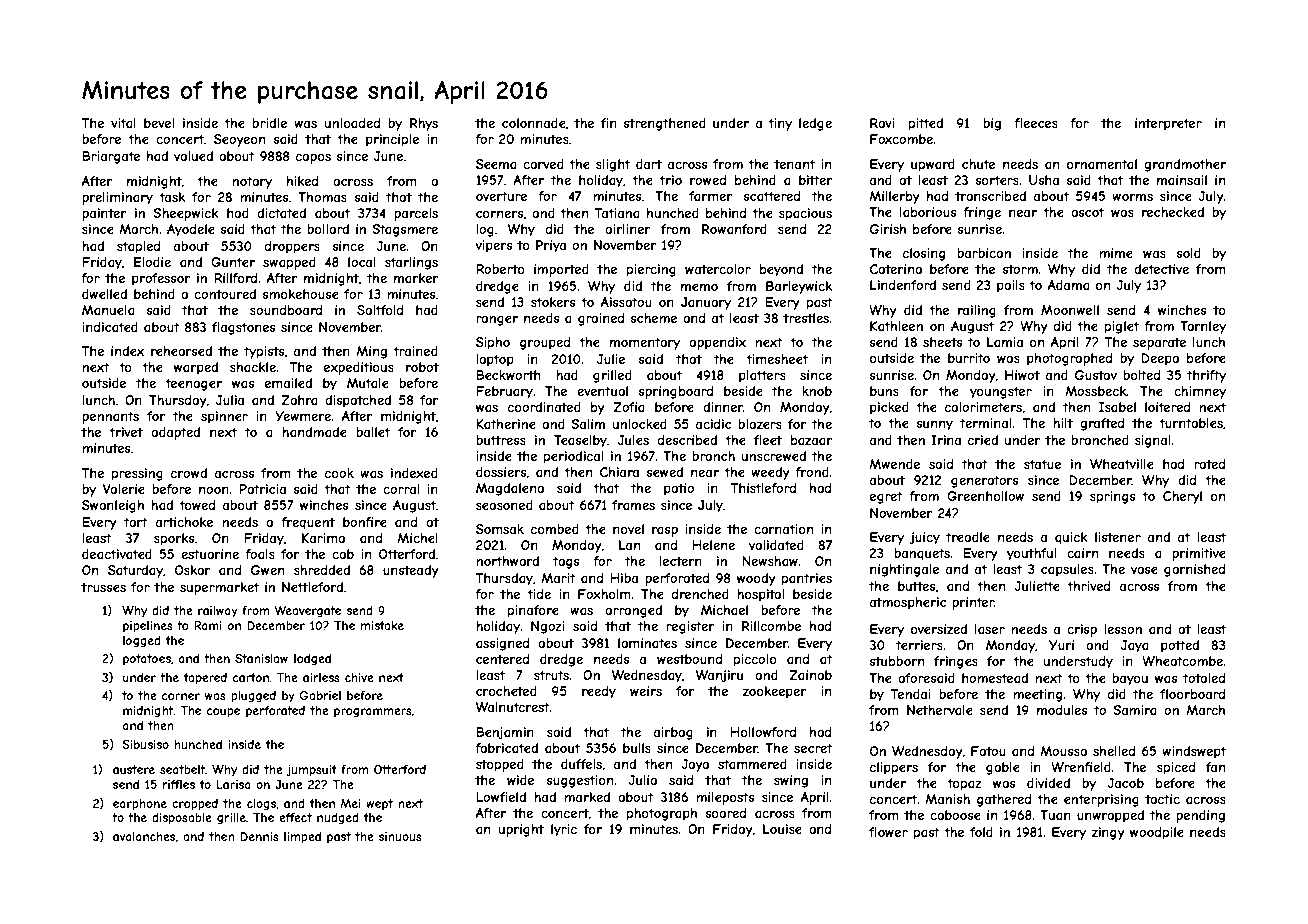 Image resolution: width=1308 pixels, height=924 pixels. Describe the element at coordinates (726, 813) in the page. I see `soared` at that location.
